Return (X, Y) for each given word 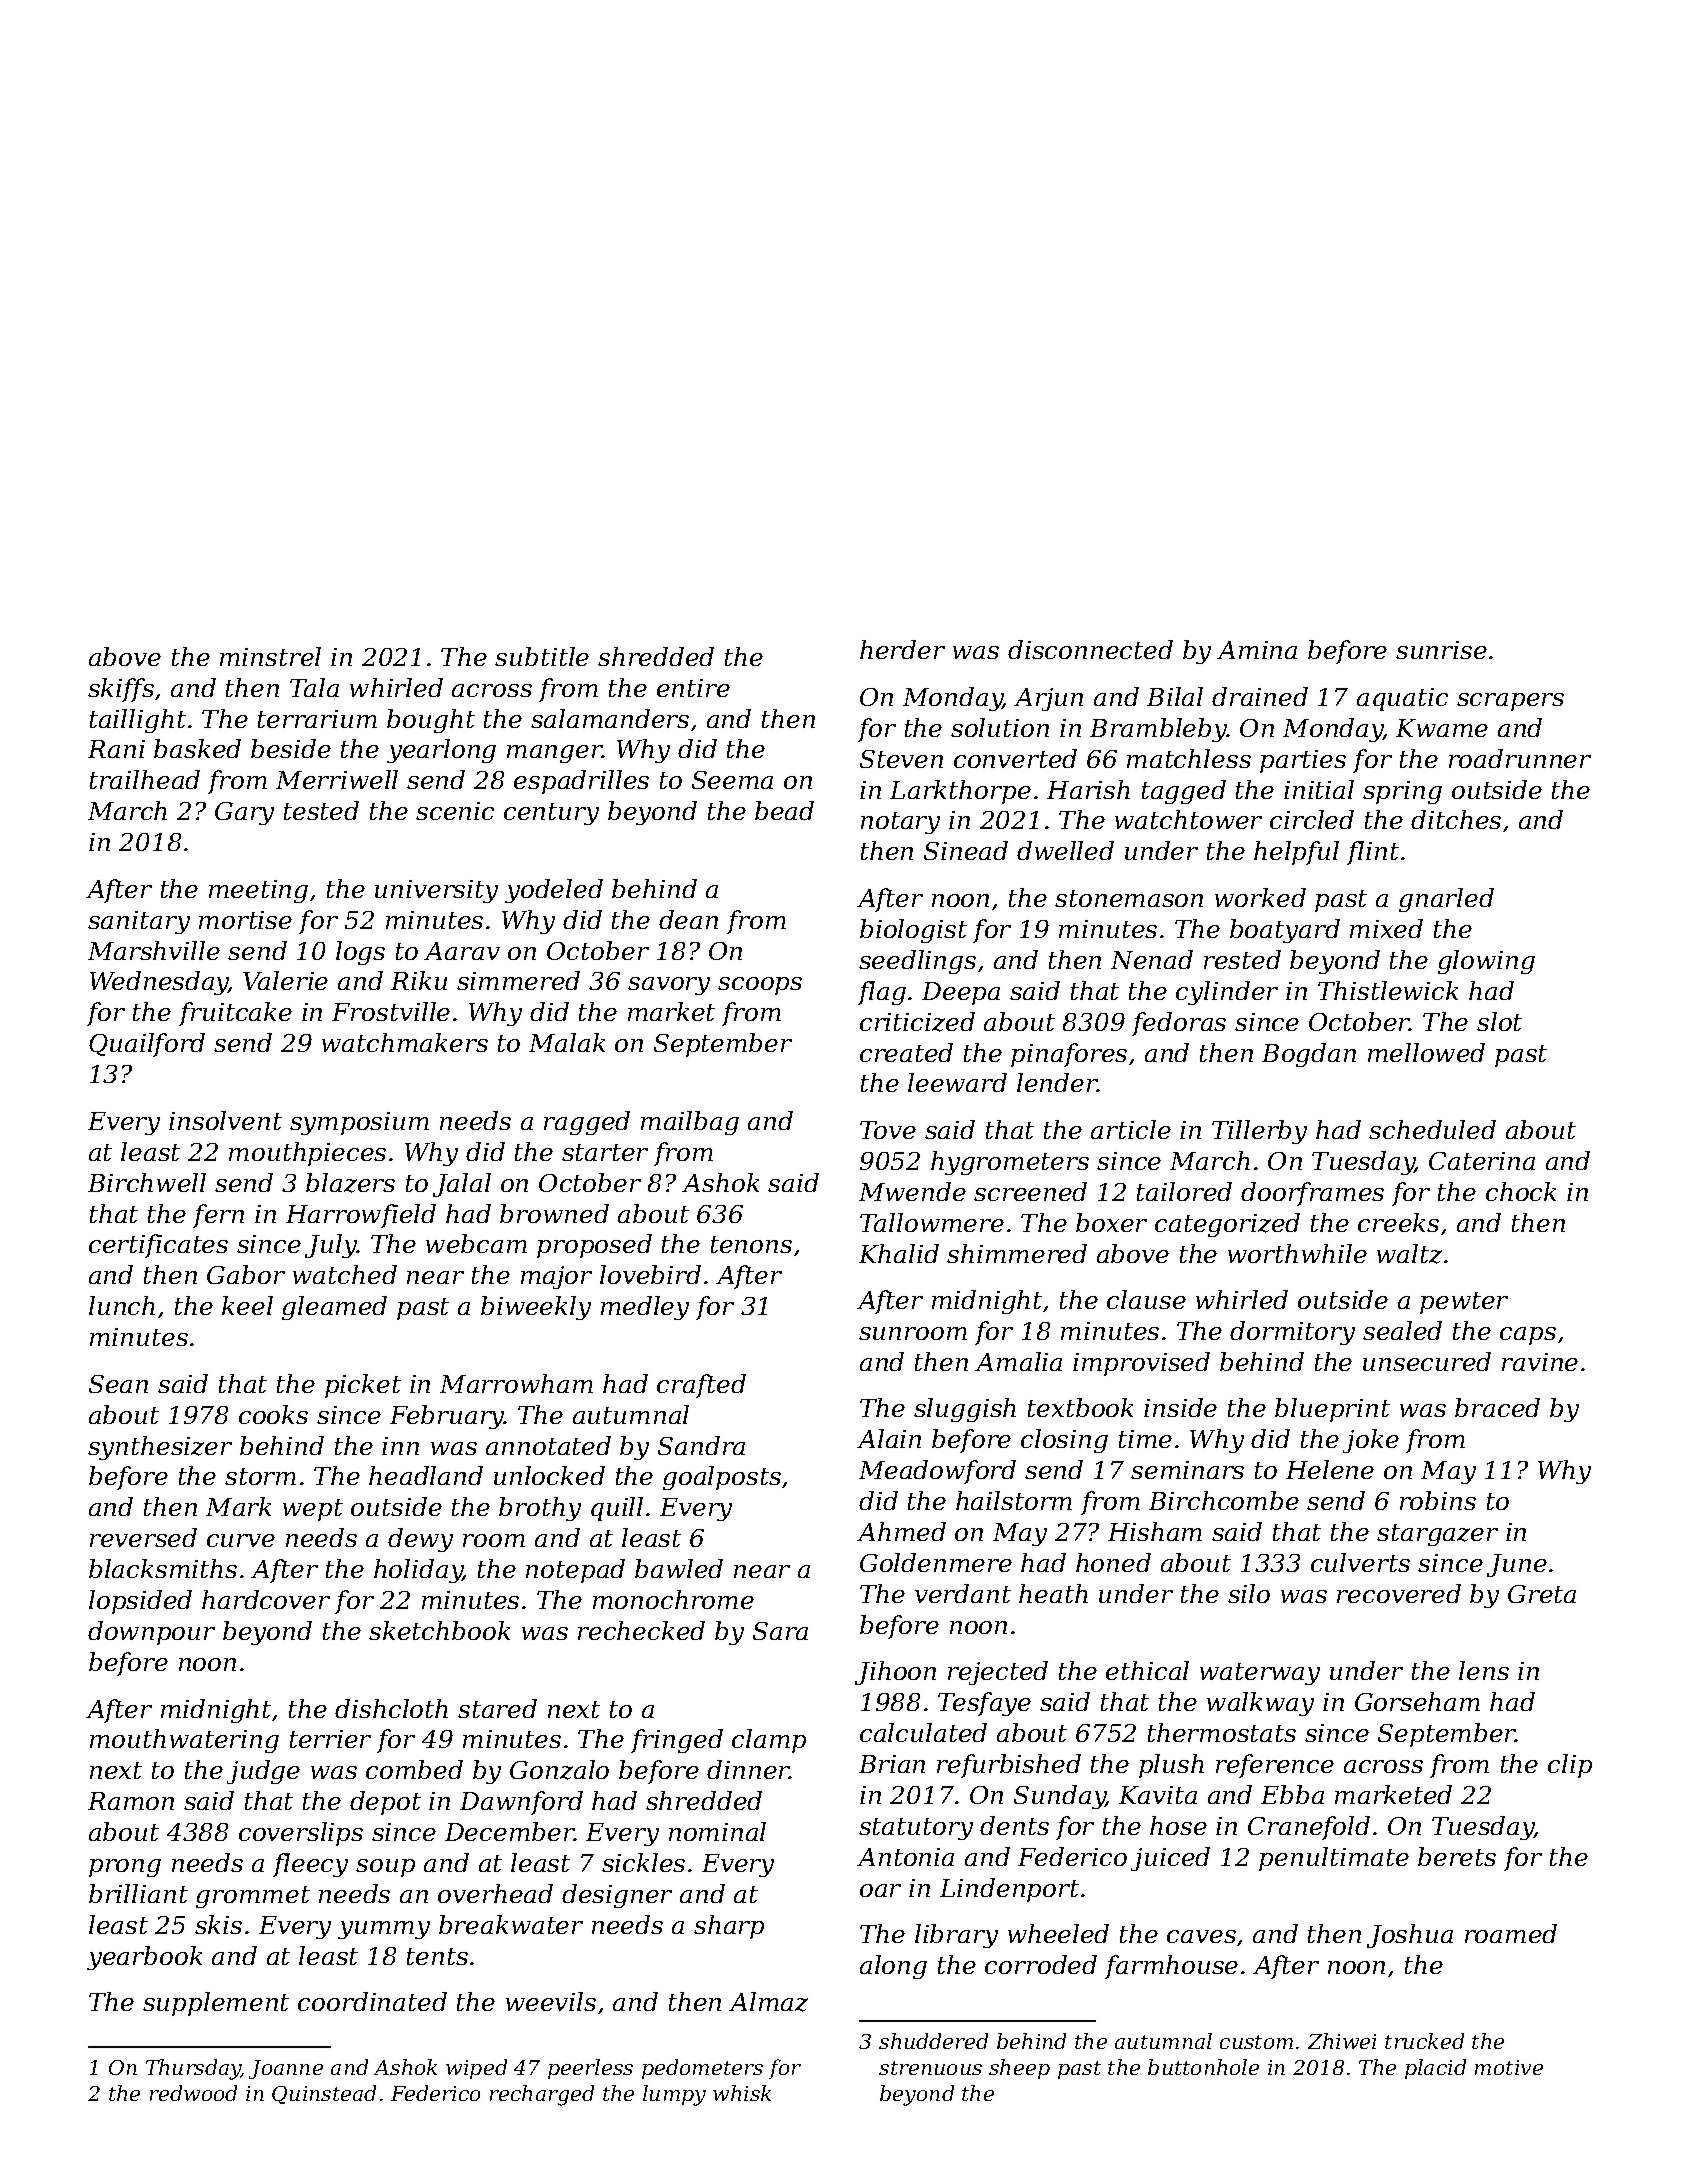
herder (902, 649)
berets (1457, 1856)
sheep (1019, 2069)
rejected (998, 1673)
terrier (330, 1739)
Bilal (1175, 696)
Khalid (899, 1253)
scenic (455, 811)
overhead (495, 1893)
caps (1528, 1336)
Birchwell (147, 1182)
